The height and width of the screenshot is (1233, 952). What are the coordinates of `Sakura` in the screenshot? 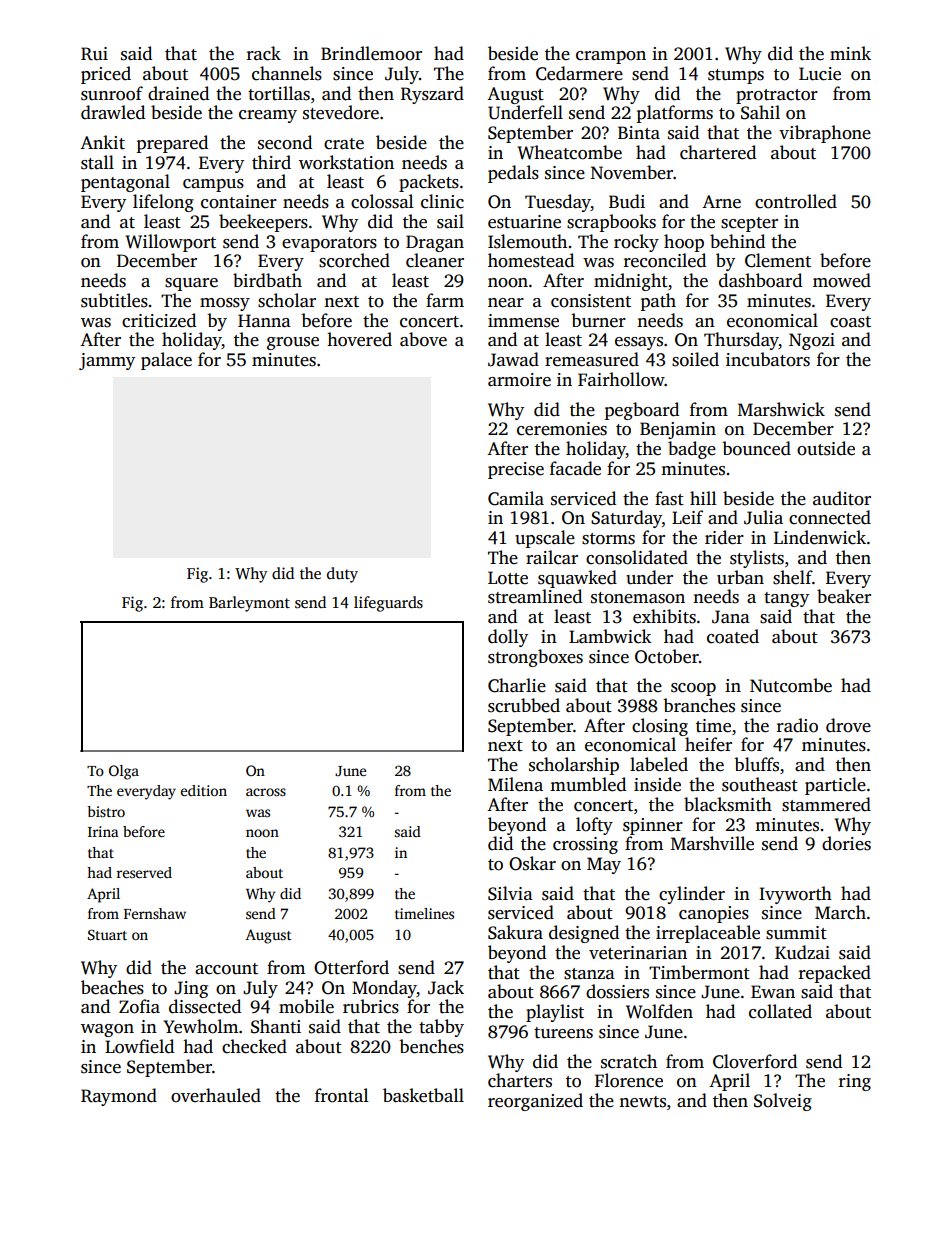 It's located at (515, 932).
